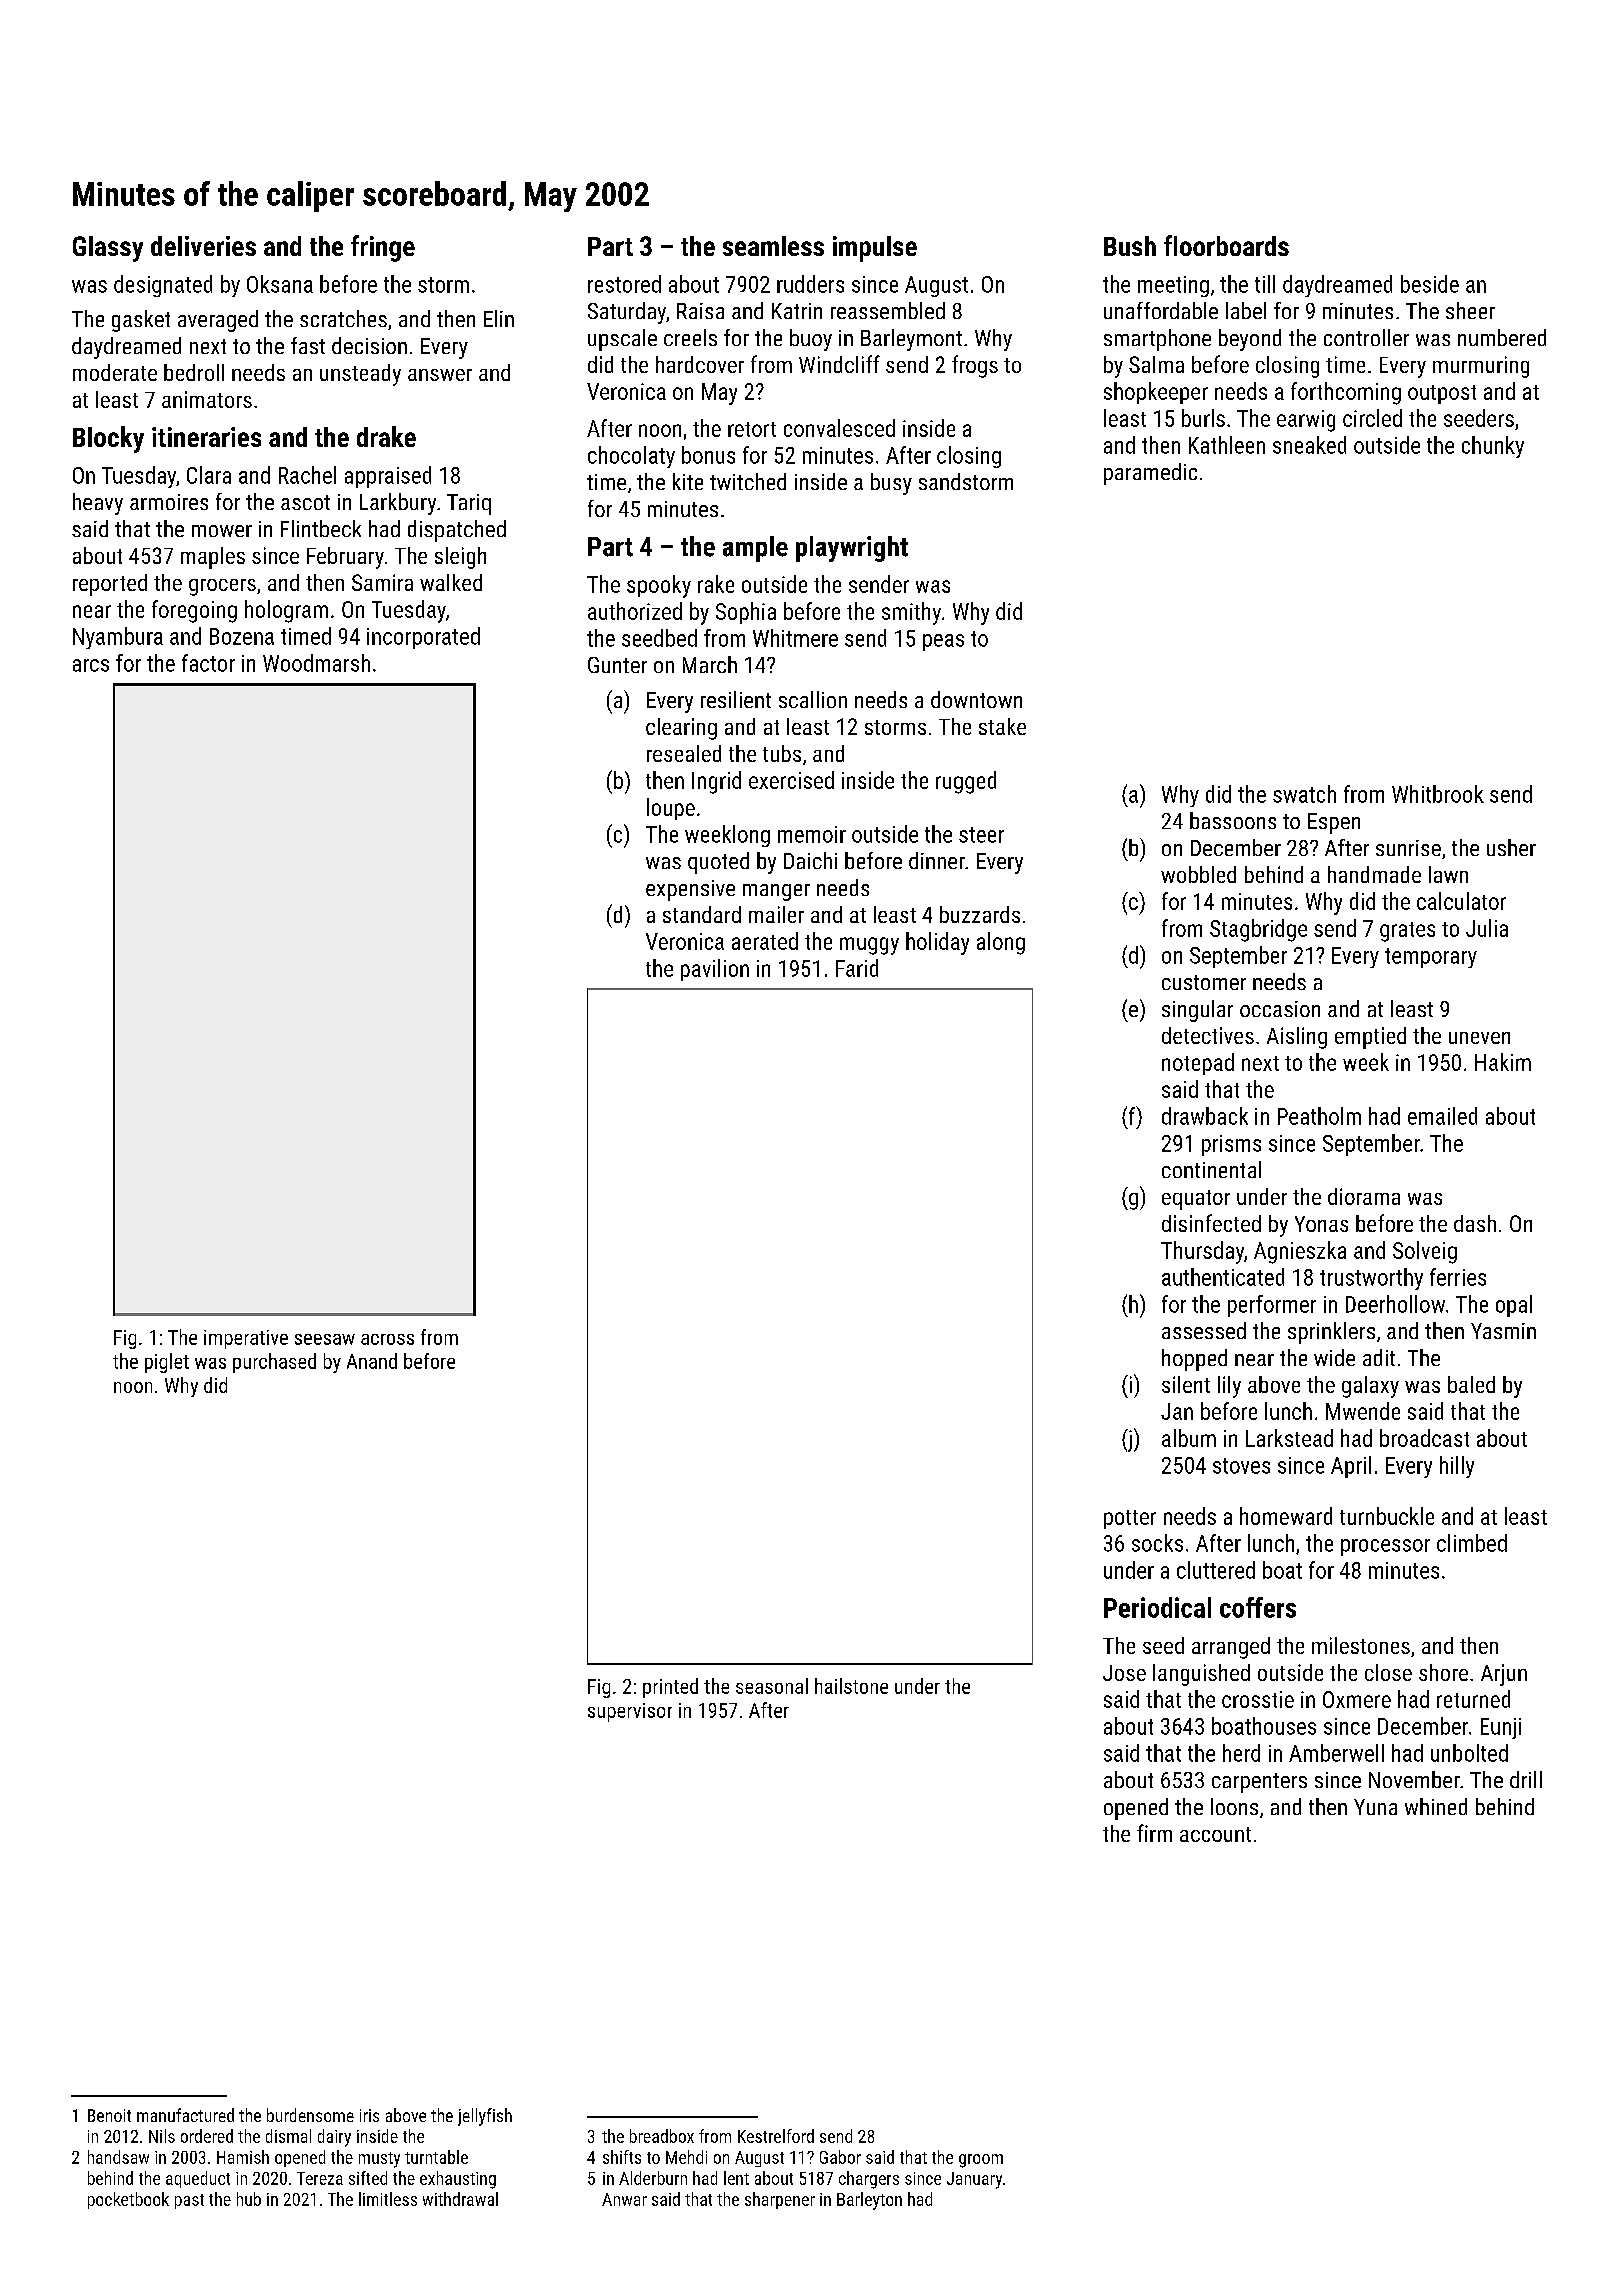 The image size is (1620, 2292). Describe the element at coordinates (310, 2115) in the screenshot. I see `burdensome` at that location.
